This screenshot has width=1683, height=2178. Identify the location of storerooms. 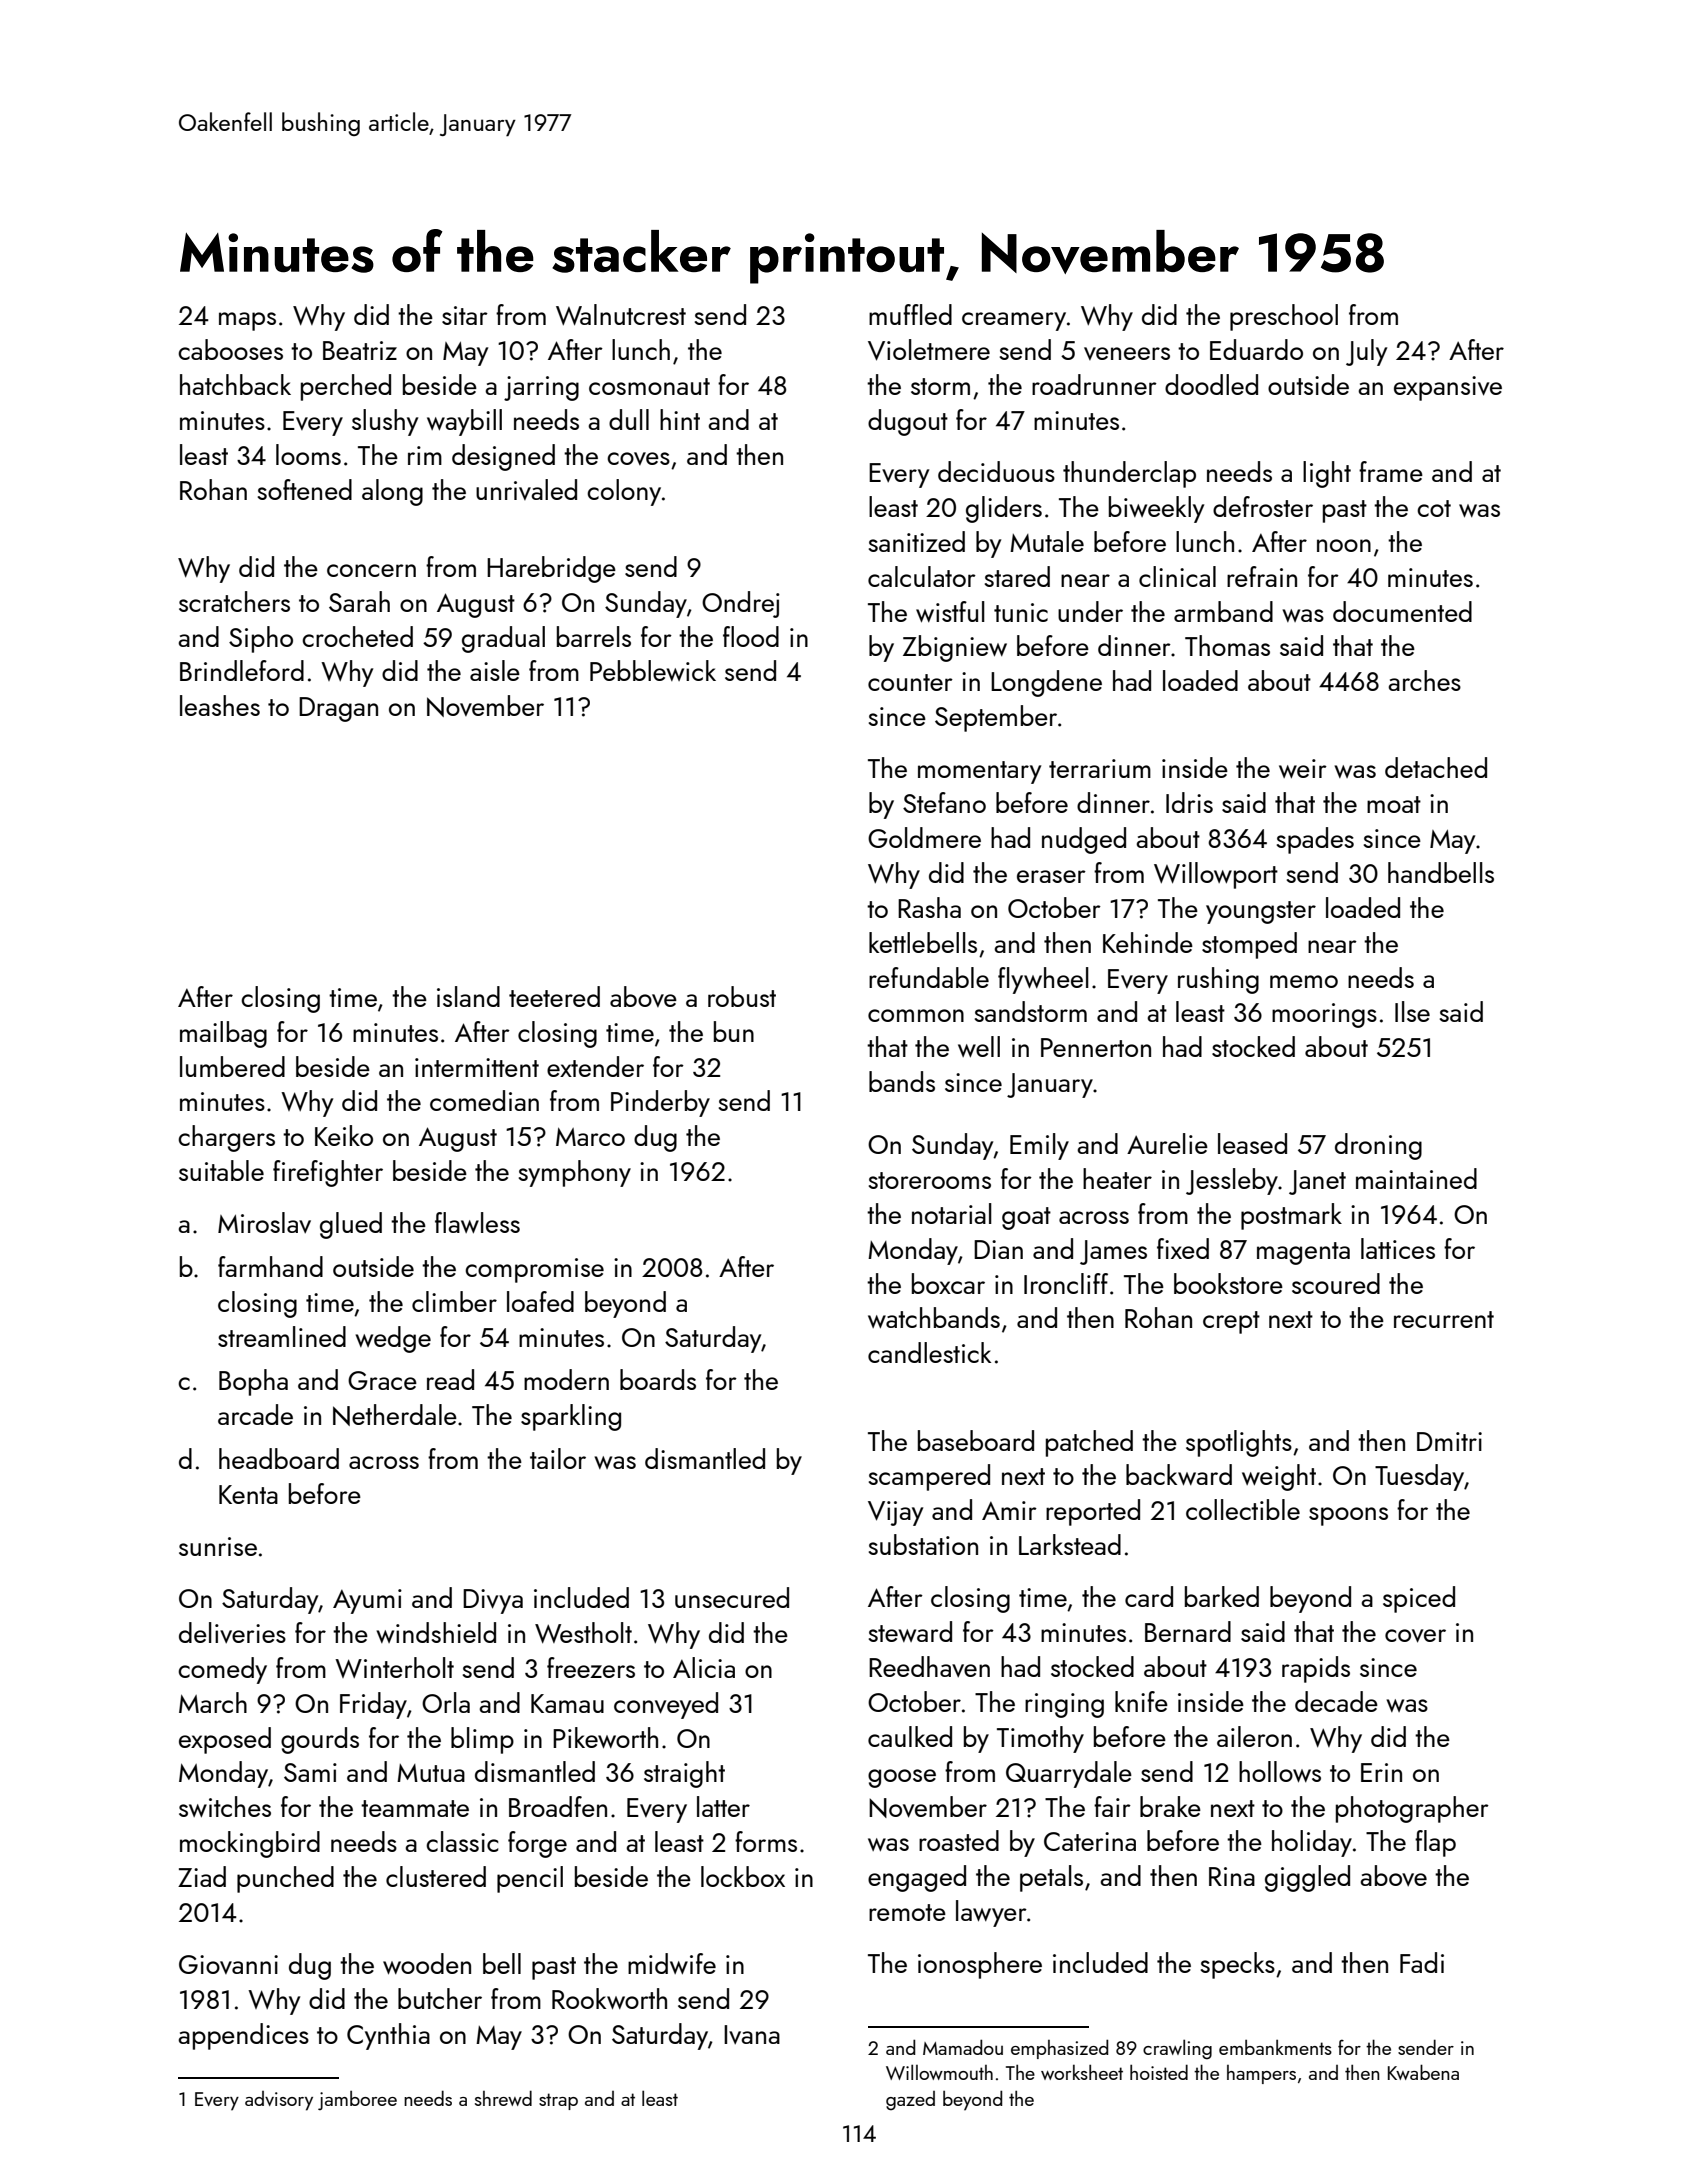
(930, 1180).
